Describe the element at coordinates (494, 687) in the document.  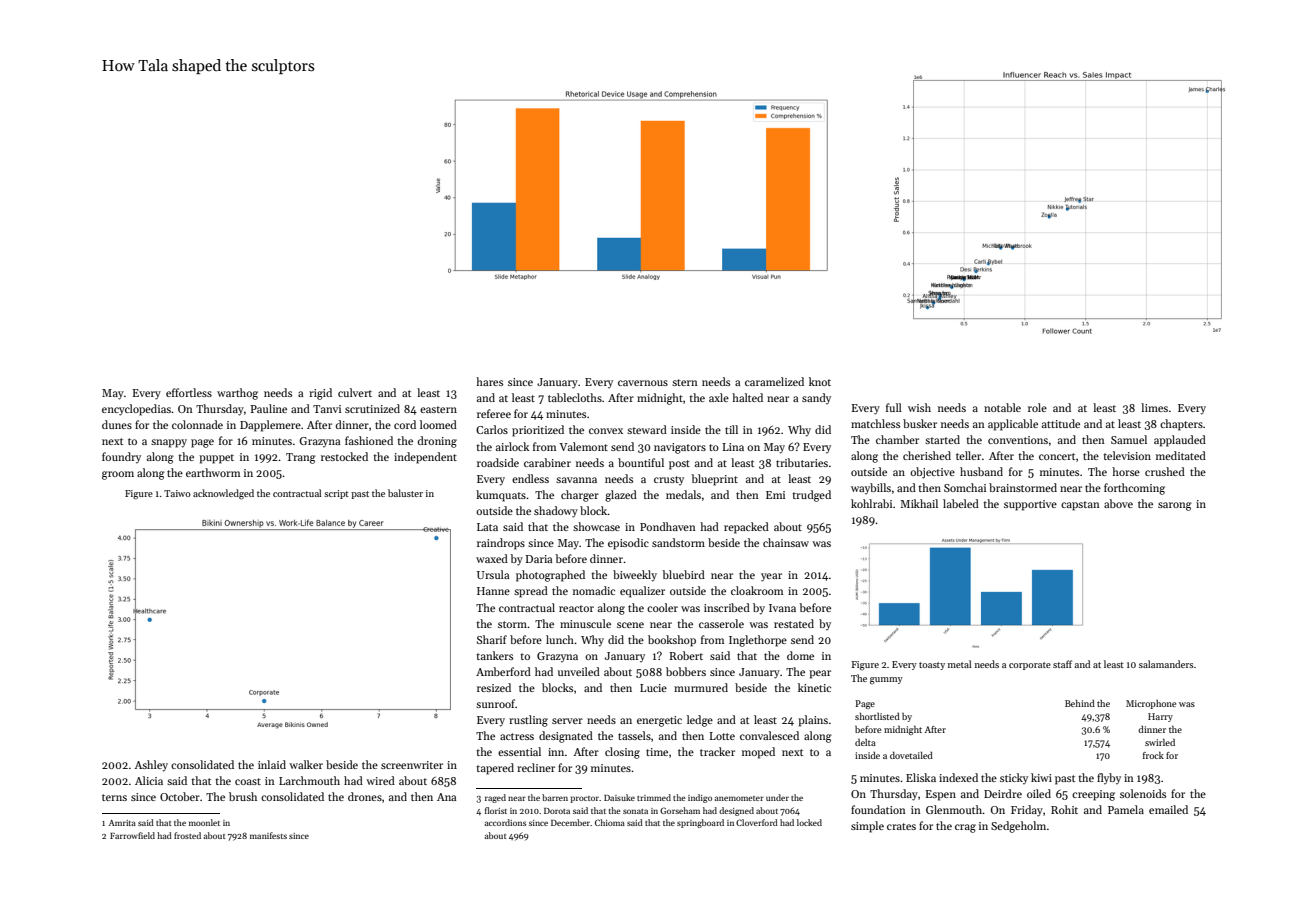
I see `resized` at that location.
